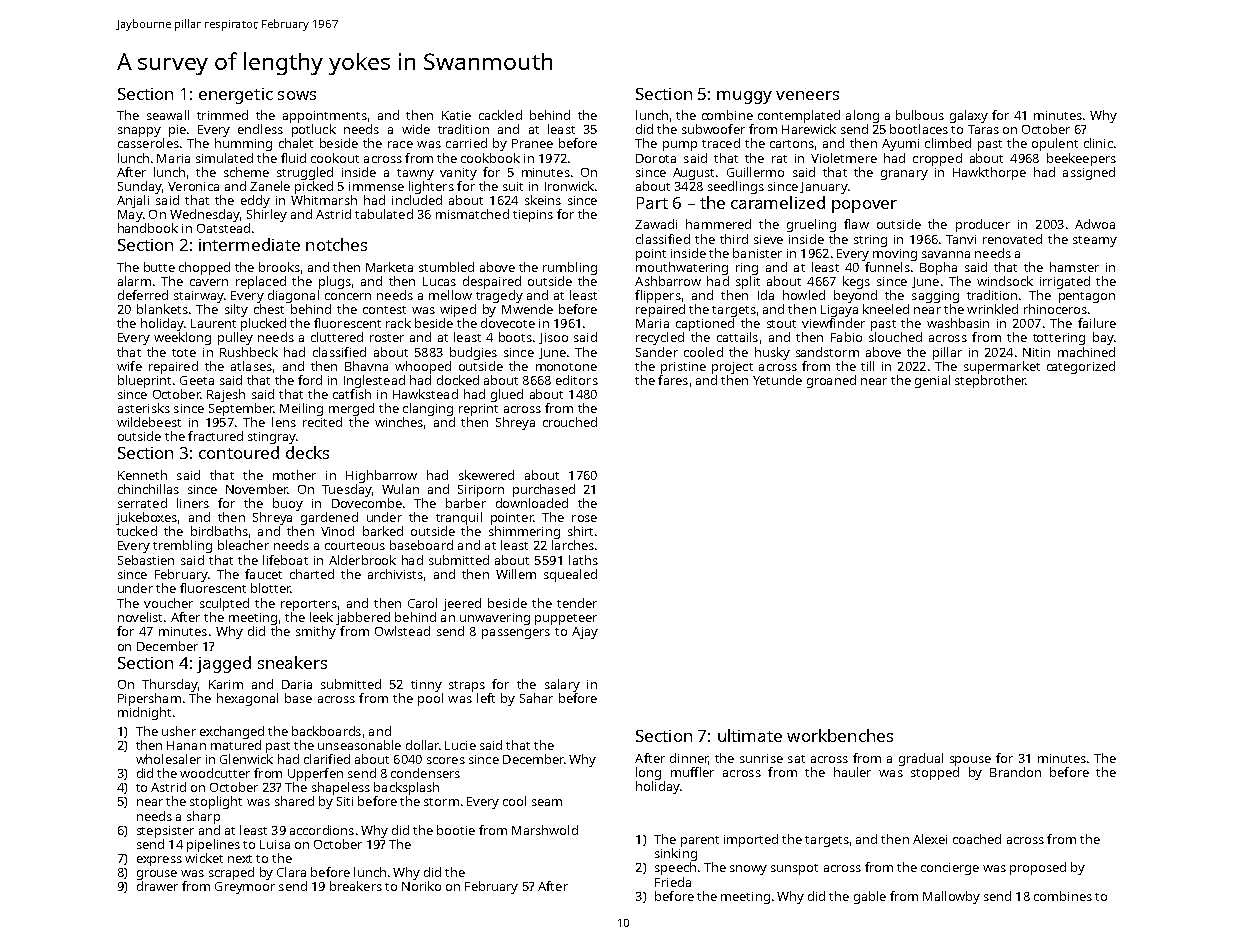 The image size is (1233, 952). I want to click on till, so click(867, 366).
